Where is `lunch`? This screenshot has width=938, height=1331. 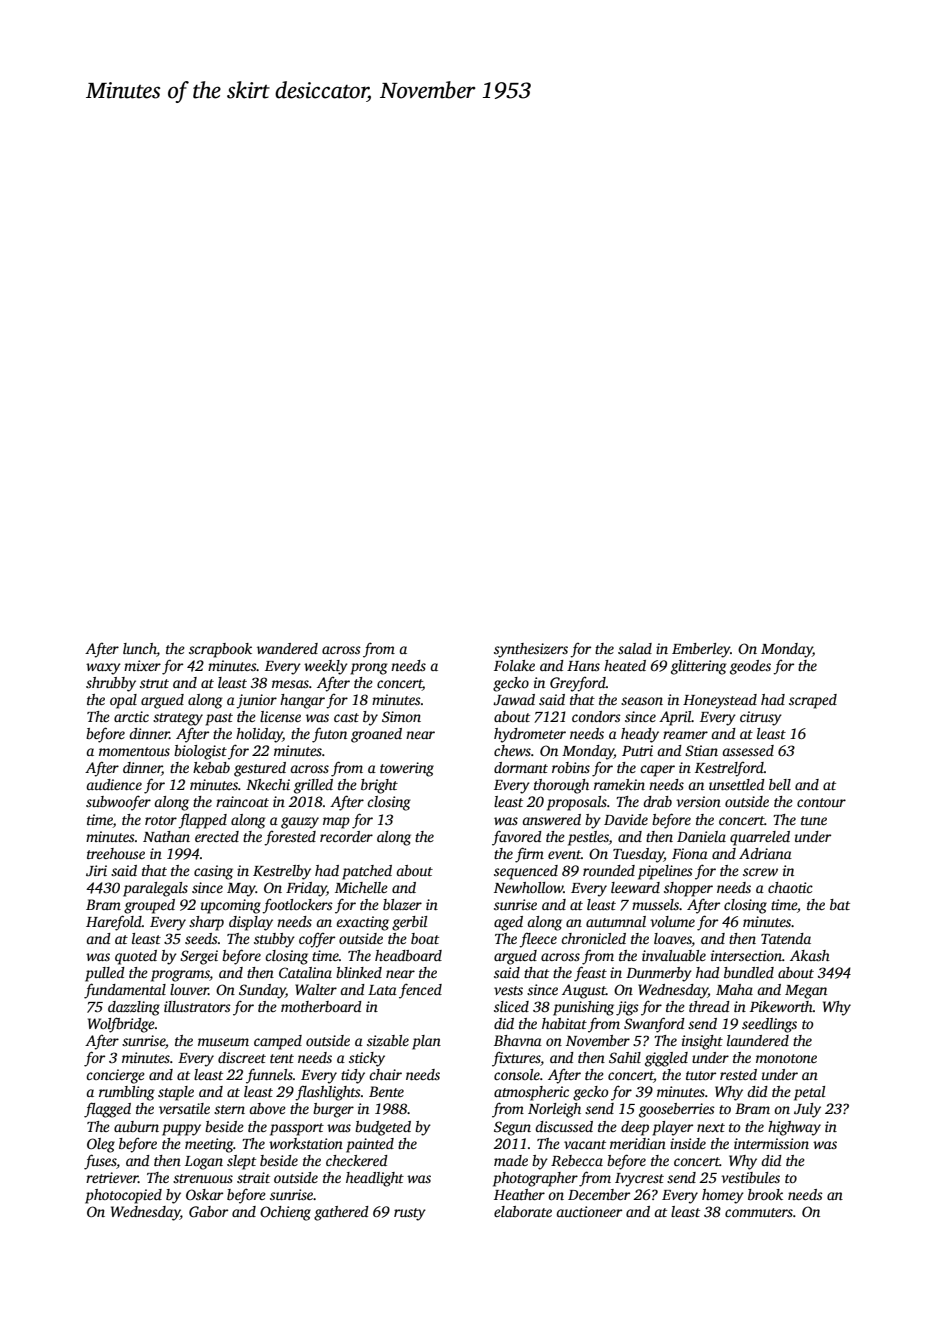 lunch is located at coordinates (140, 650).
